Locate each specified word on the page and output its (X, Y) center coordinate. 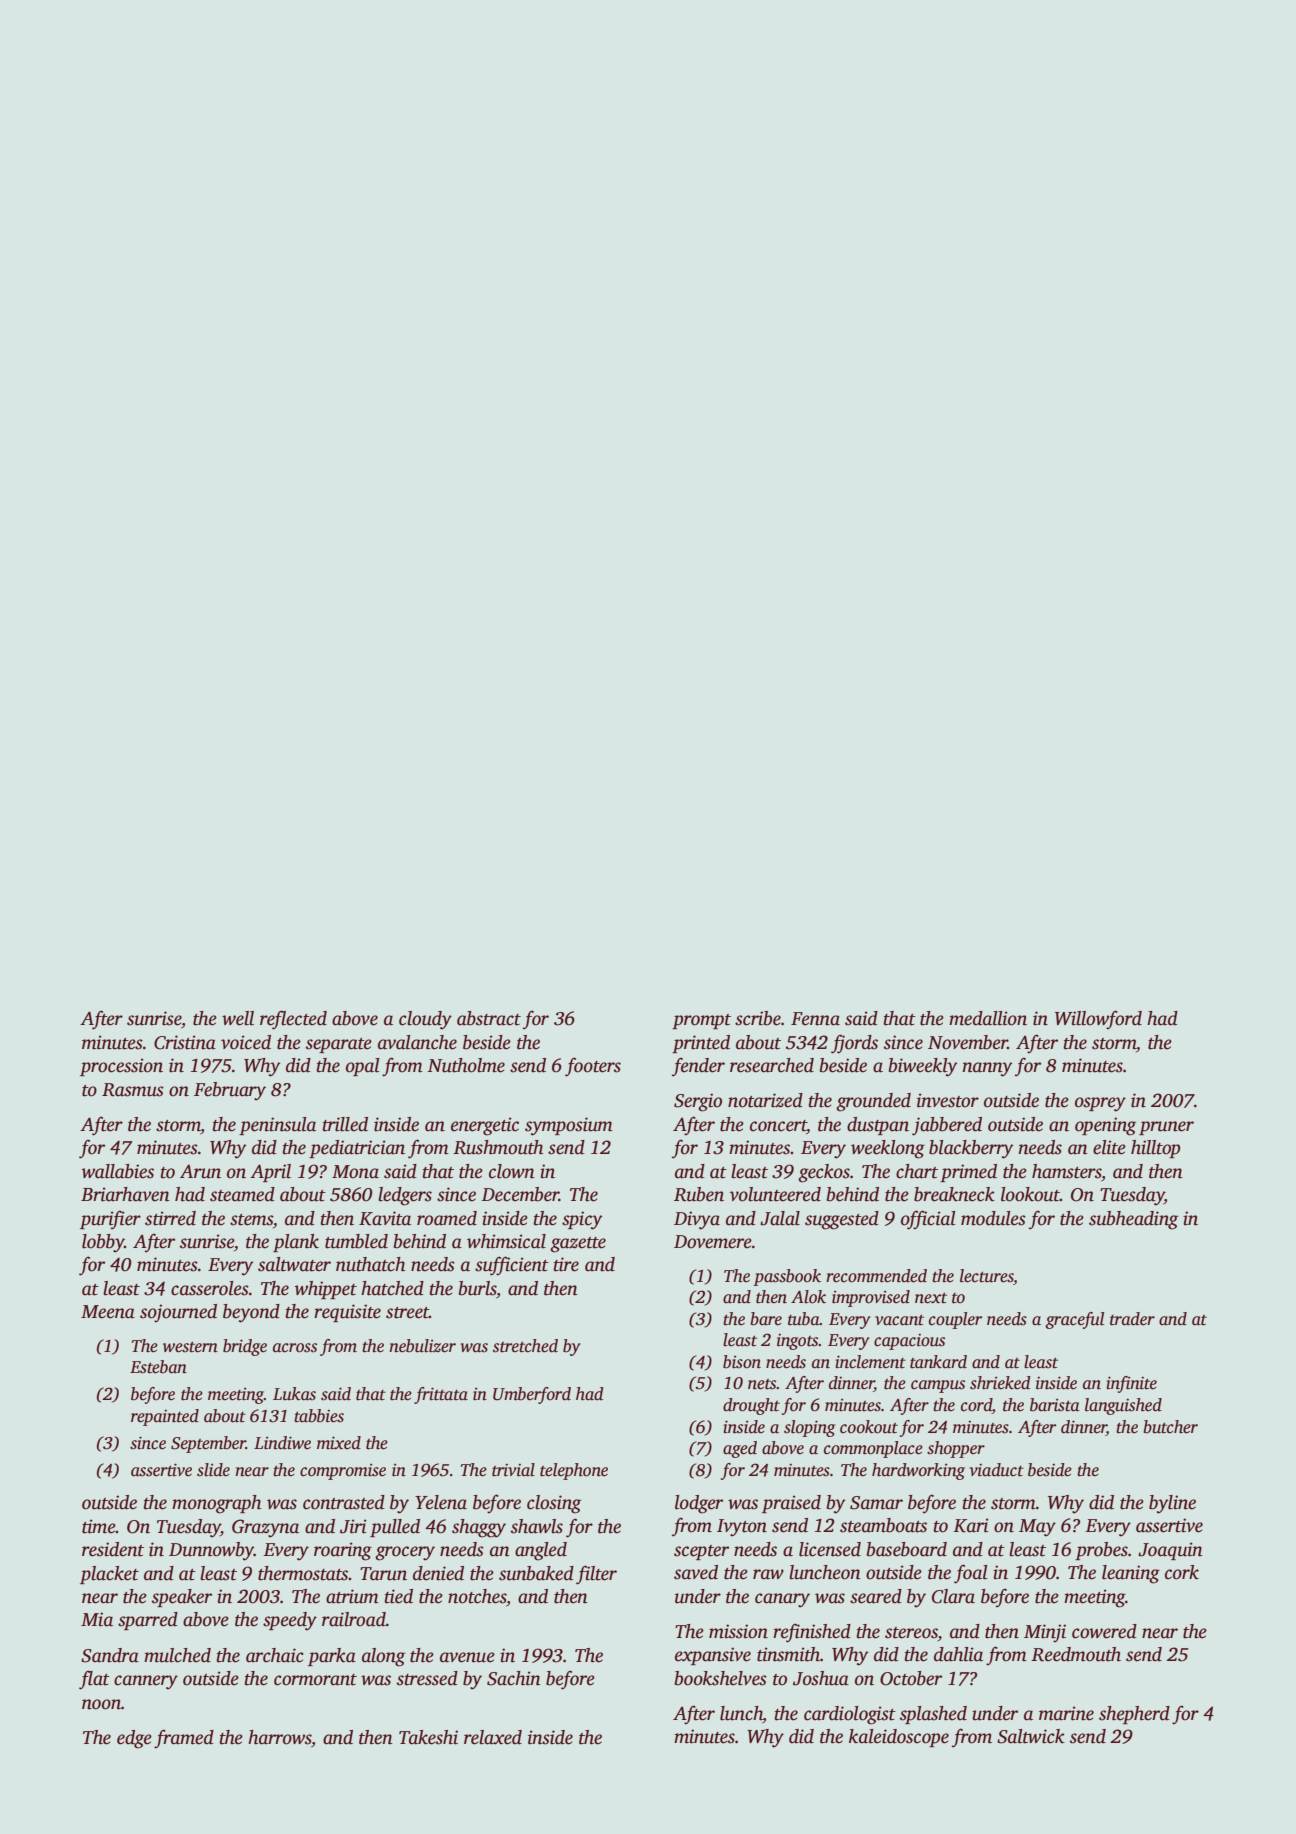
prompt (701, 1021)
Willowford (1098, 1020)
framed (184, 1739)
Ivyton (742, 1528)
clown (512, 1171)
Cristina (185, 1042)
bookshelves (720, 1678)
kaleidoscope (899, 1738)
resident (113, 1549)
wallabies (118, 1171)
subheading (1133, 1220)
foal (971, 1574)
